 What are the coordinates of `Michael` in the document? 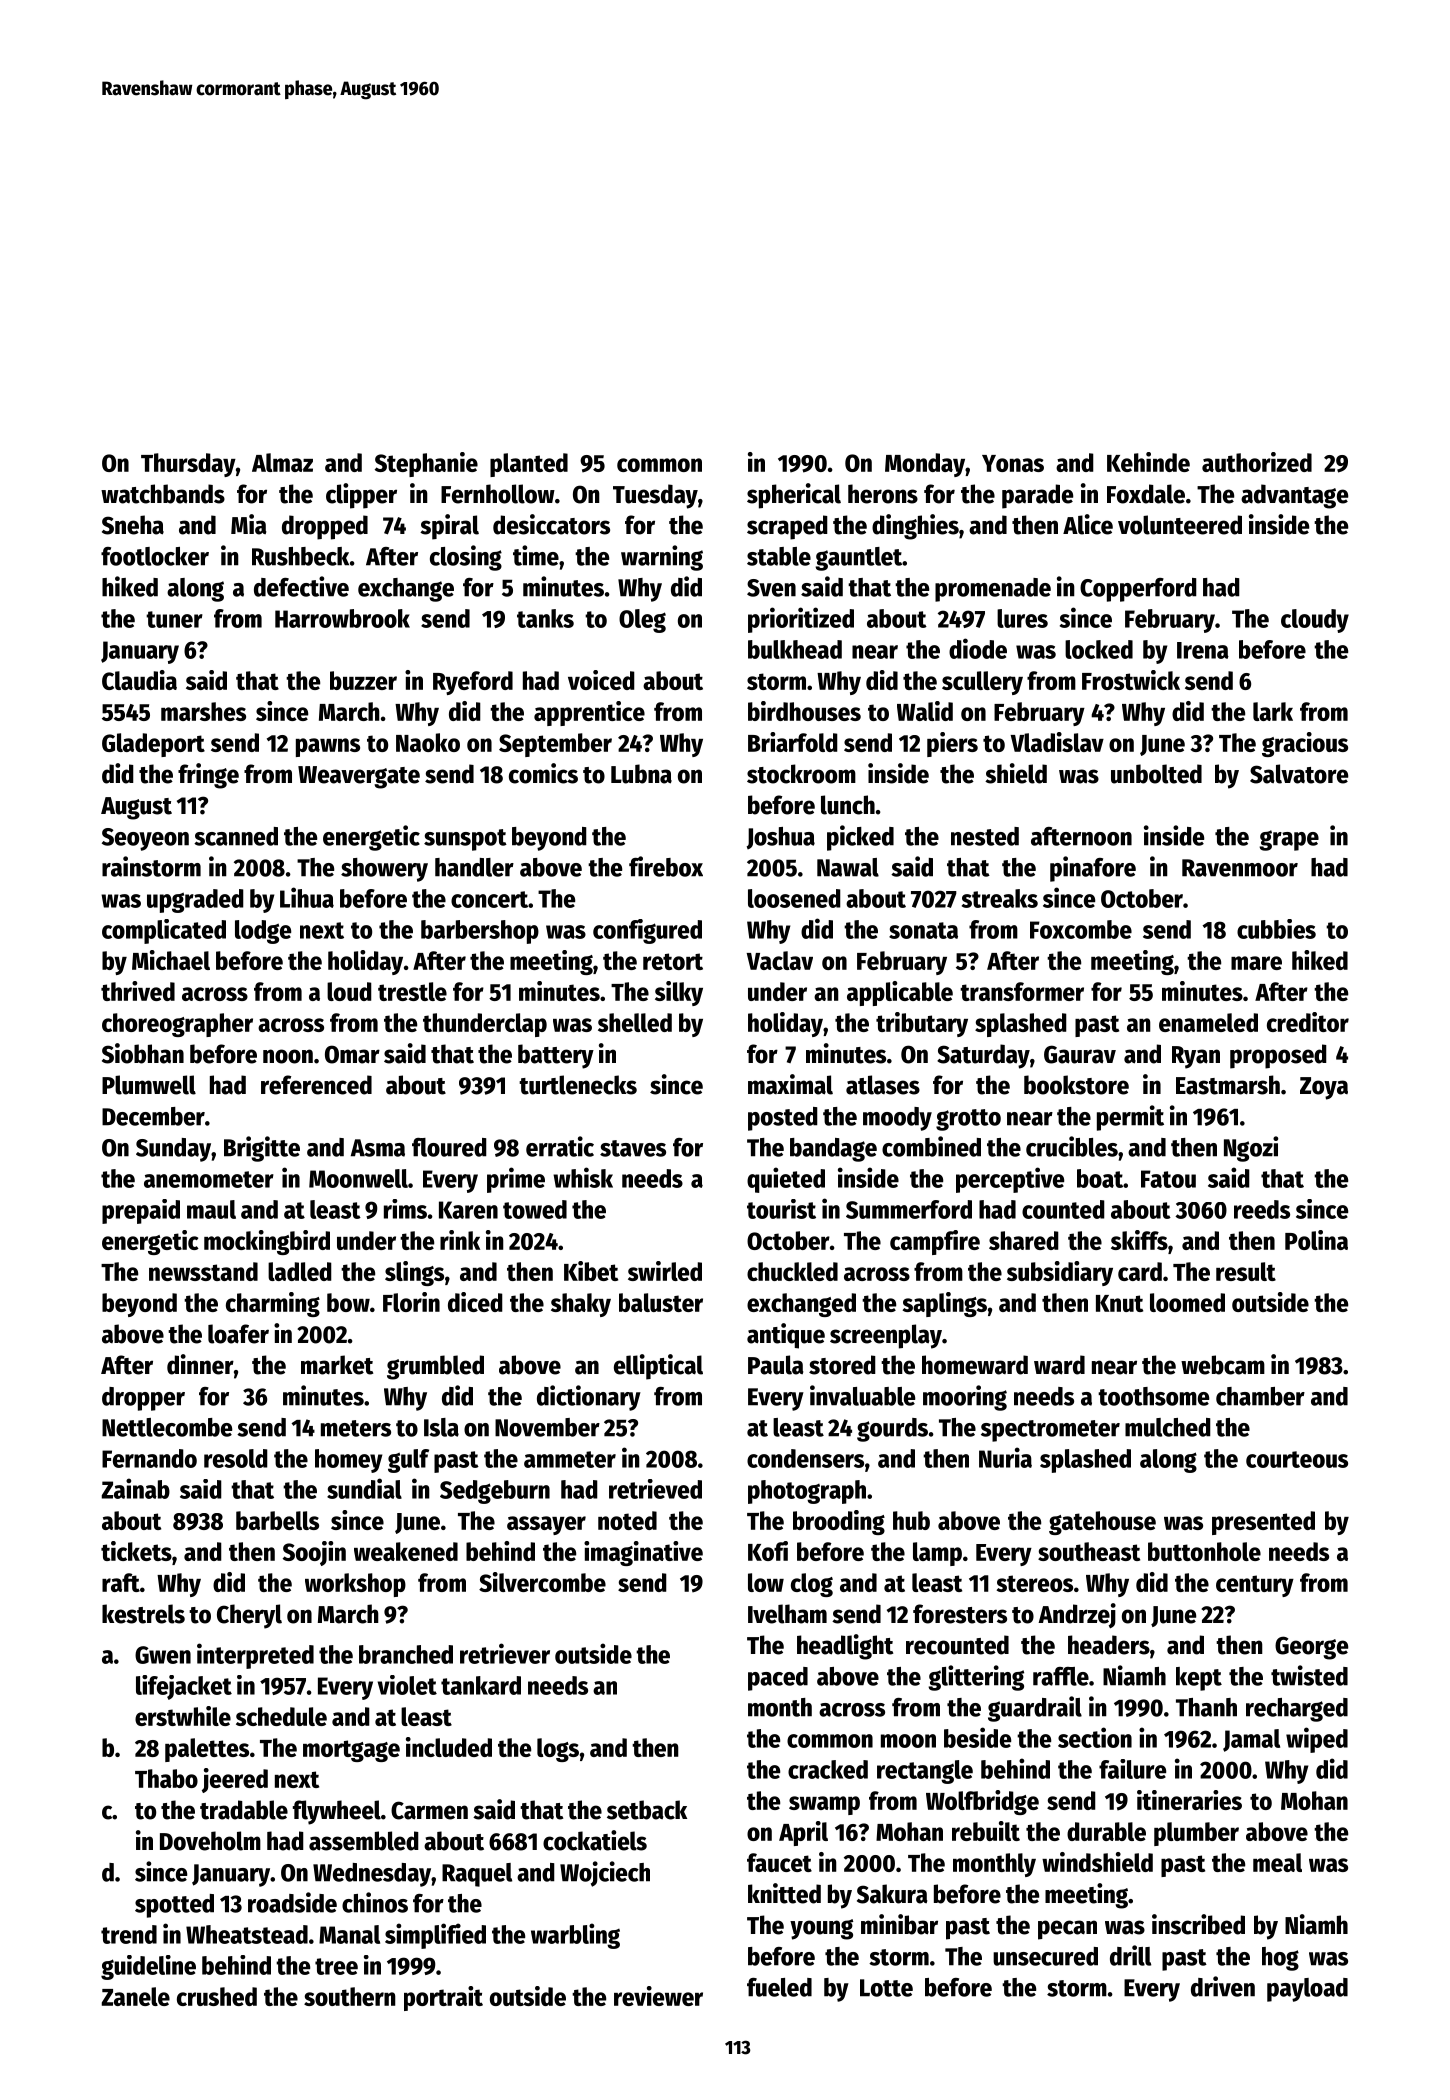 It's located at (171, 960).
